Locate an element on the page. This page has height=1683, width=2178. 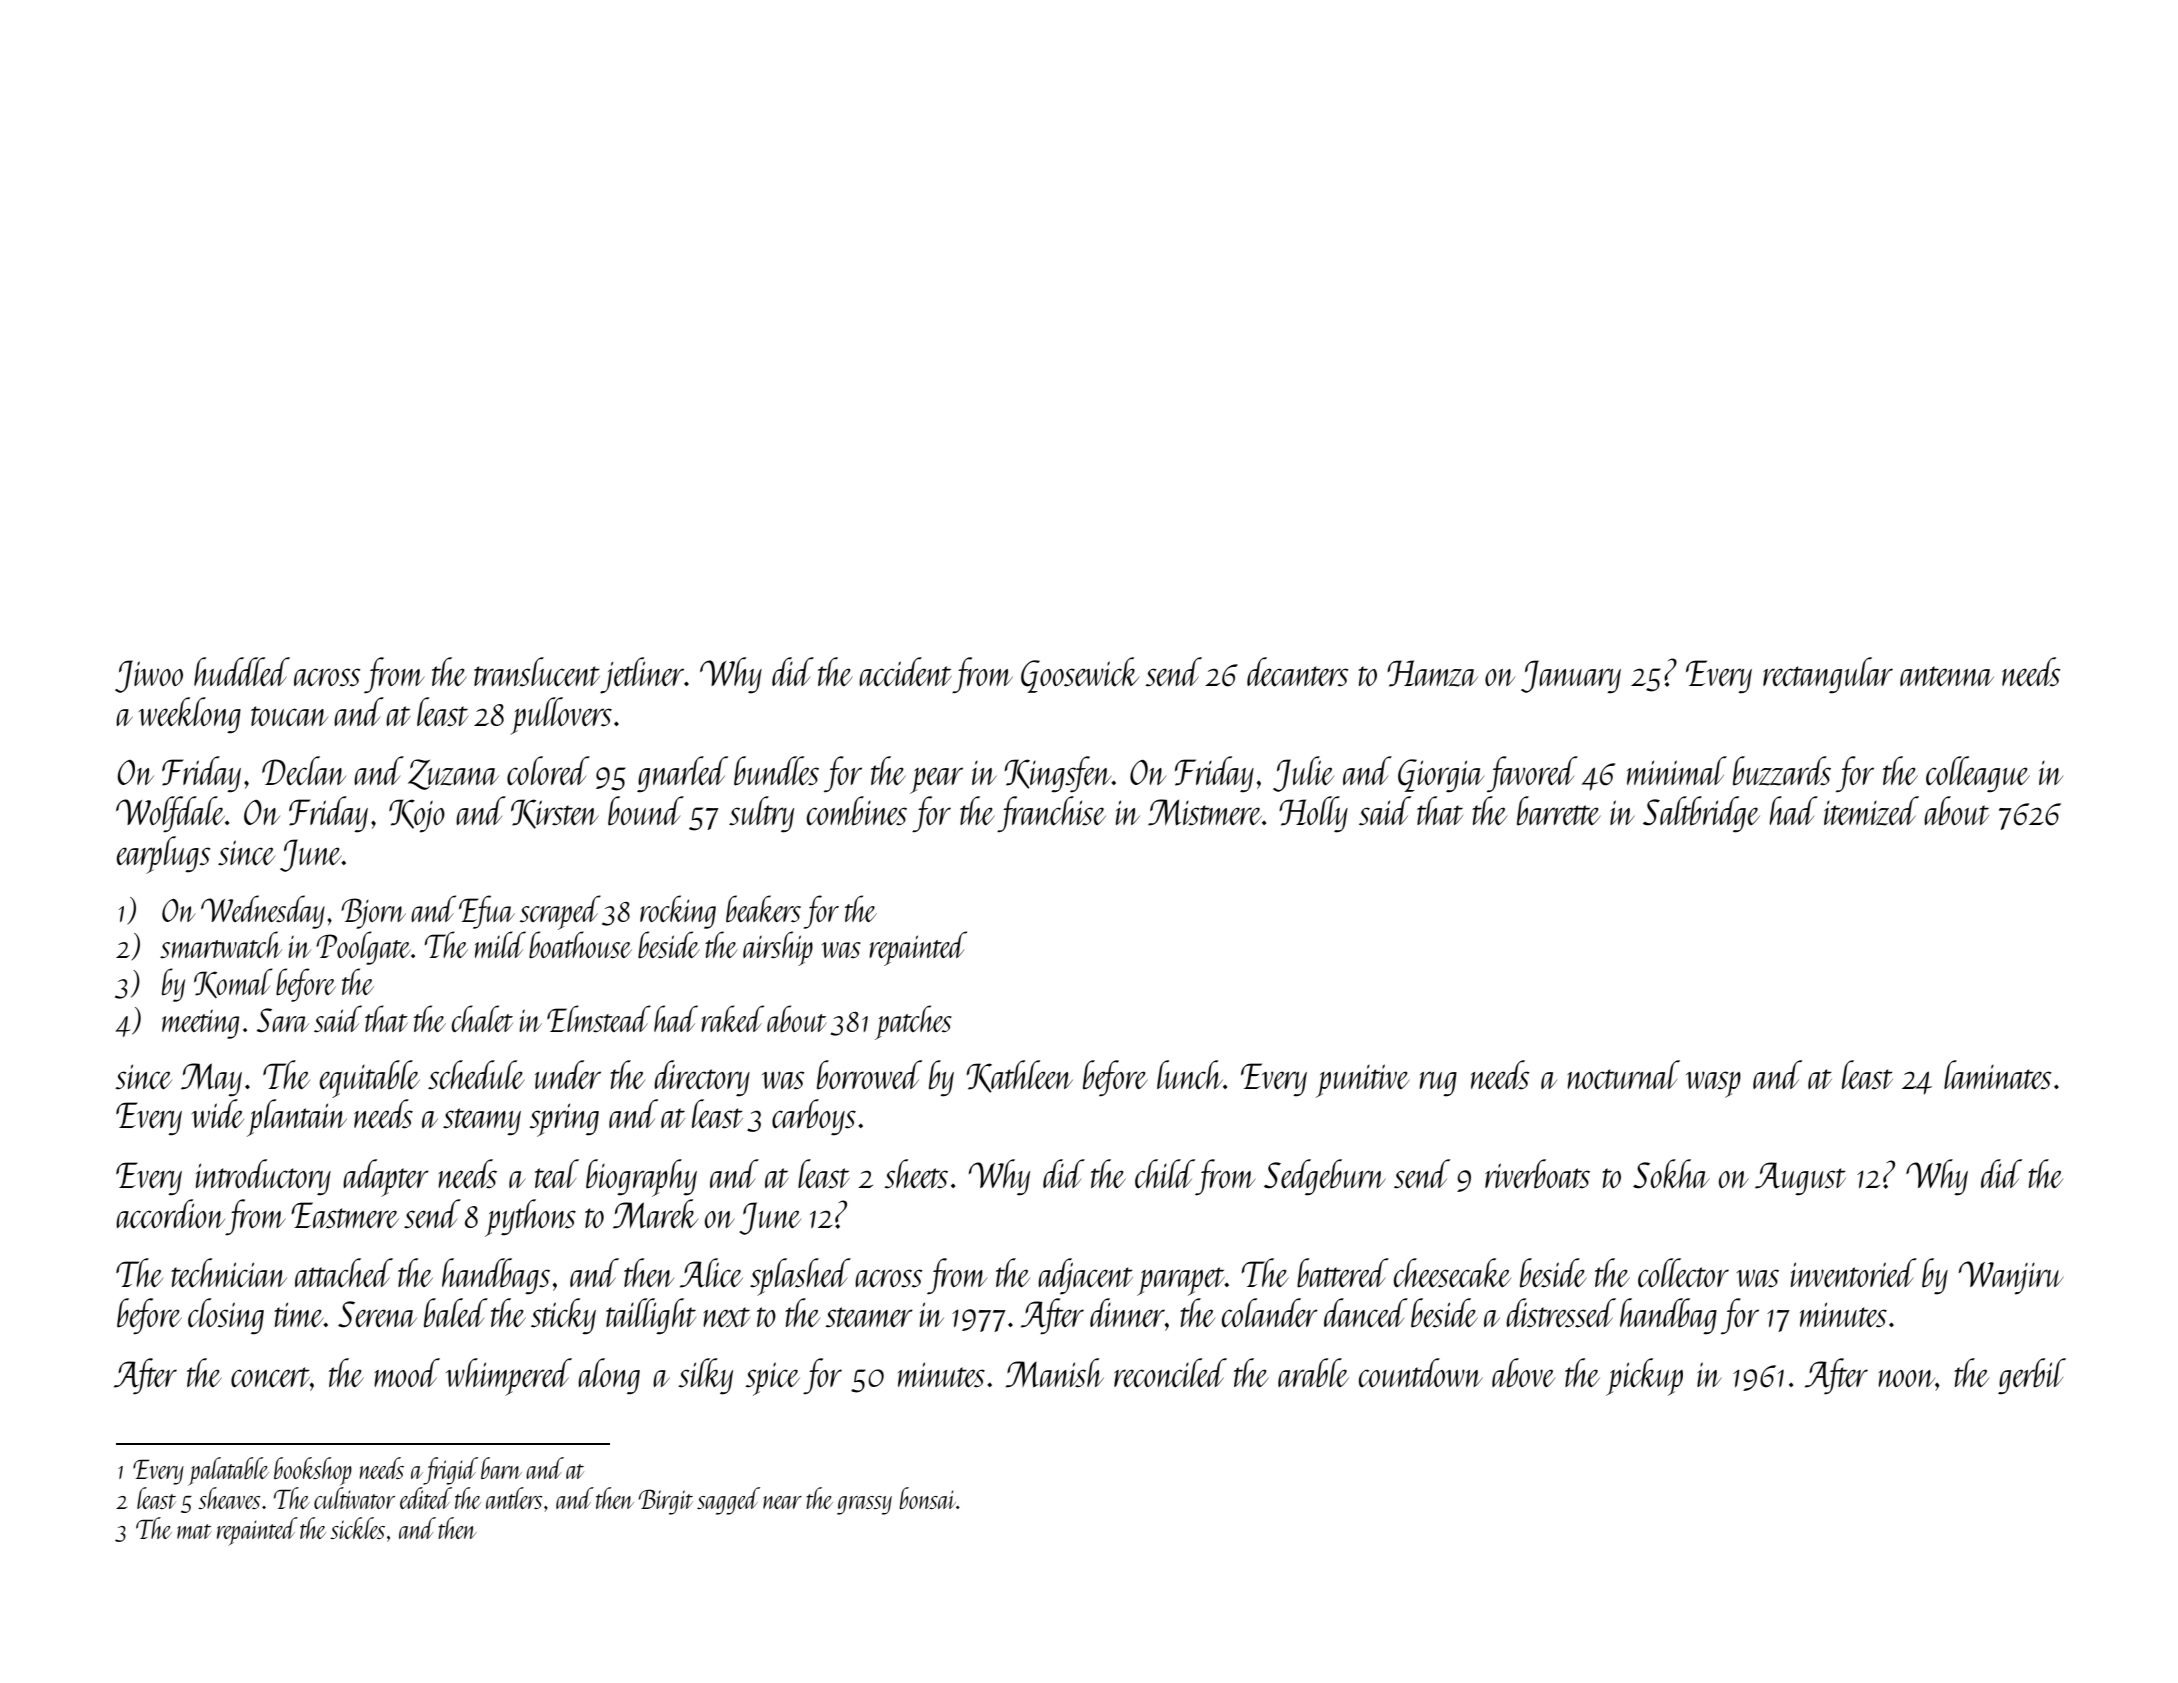
barn is located at coordinates (501, 1468).
